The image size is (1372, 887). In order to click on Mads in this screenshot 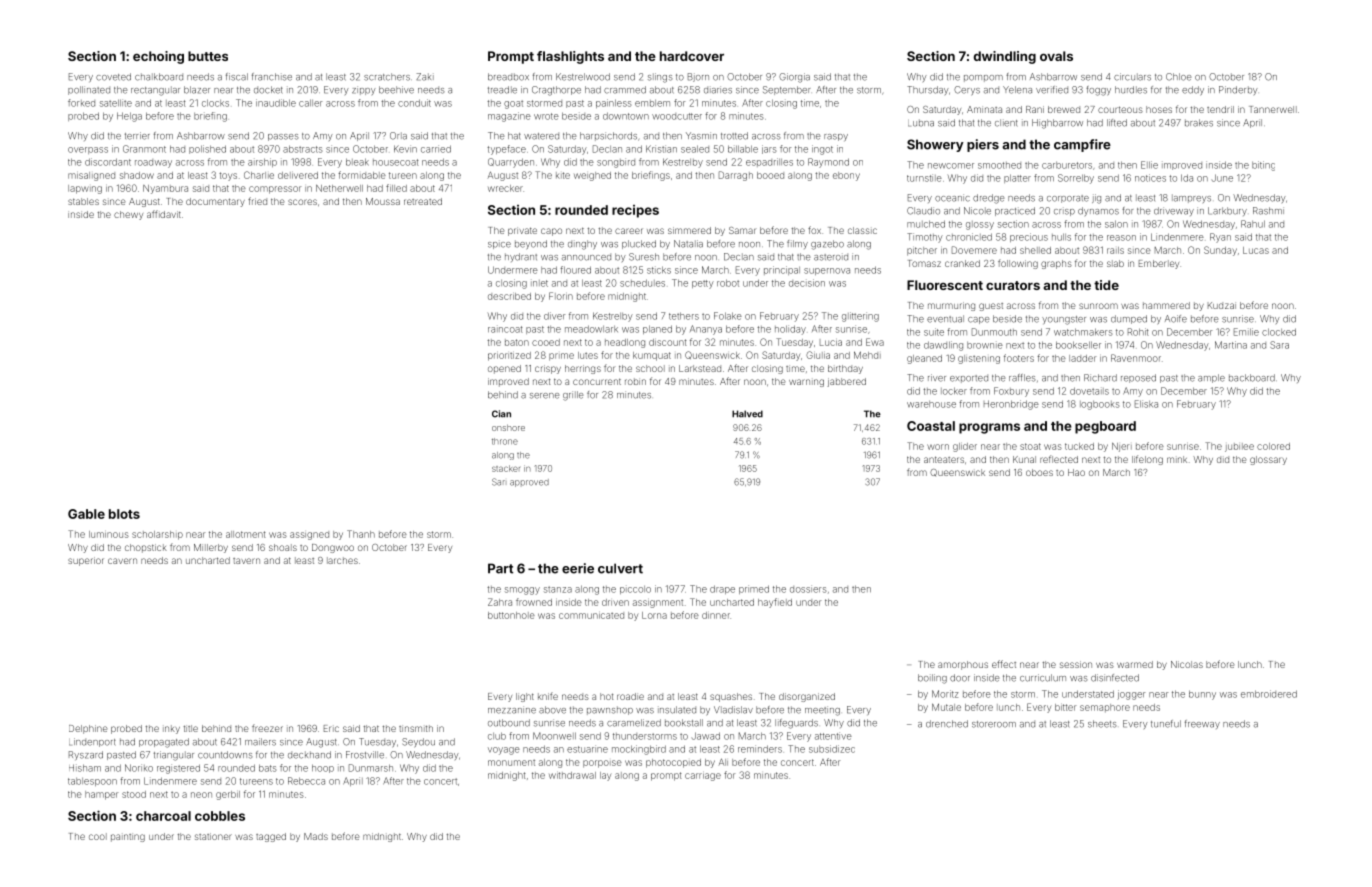, I will do `click(316, 836)`.
